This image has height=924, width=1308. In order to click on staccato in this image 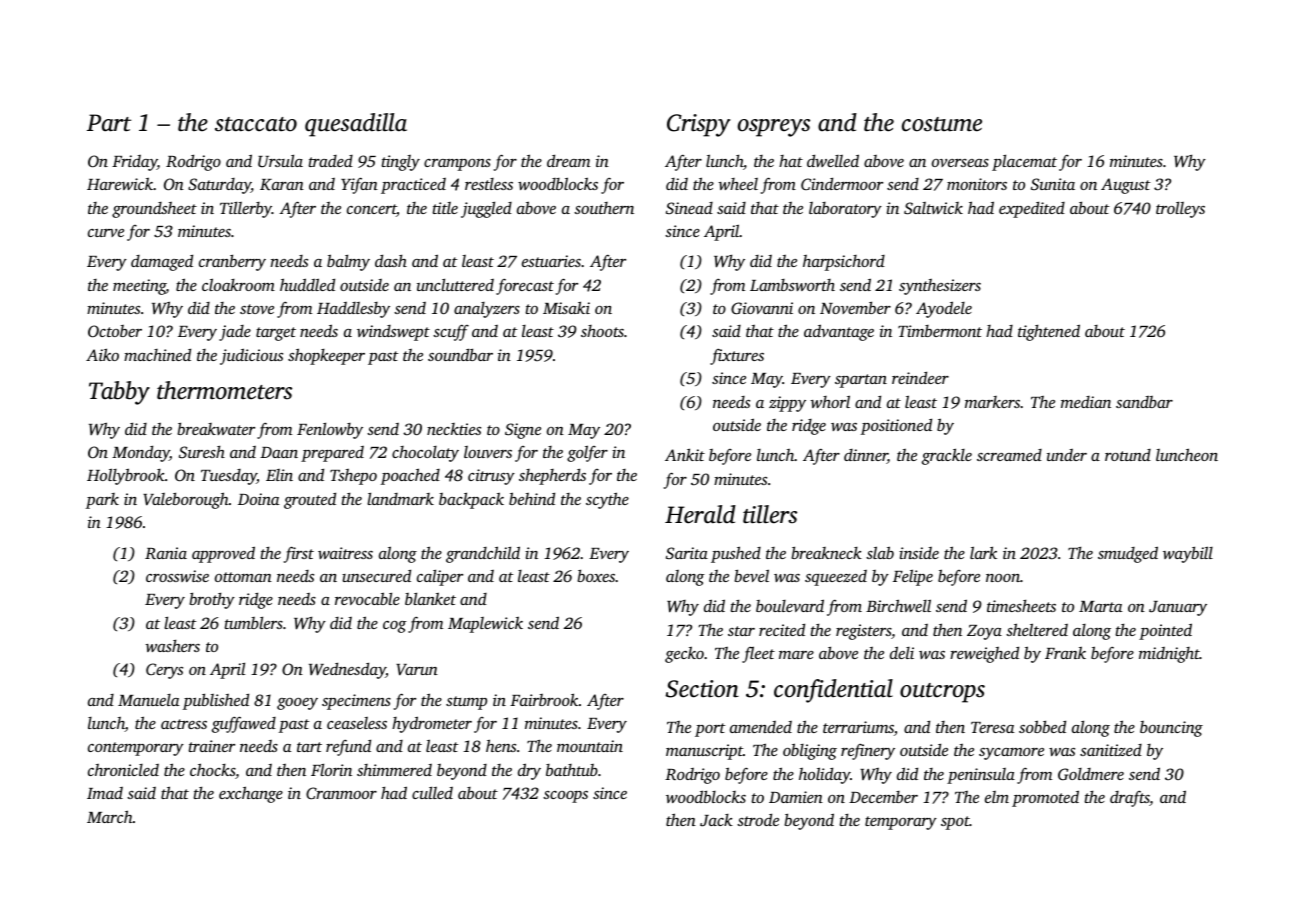, I will do `click(256, 124)`.
